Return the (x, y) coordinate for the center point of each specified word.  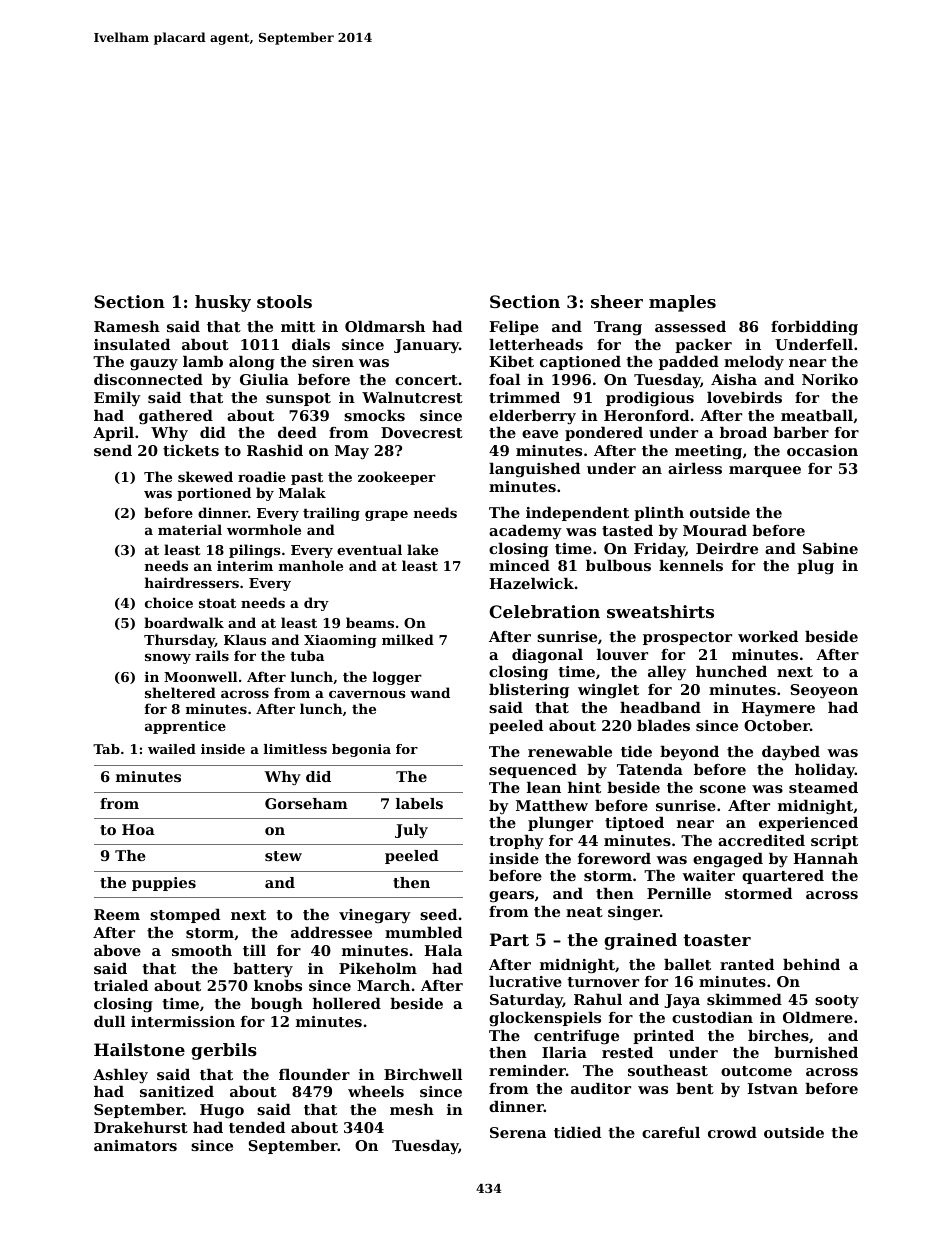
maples (682, 303)
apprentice (185, 727)
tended (257, 1127)
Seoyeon (824, 691)
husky (223, 303)
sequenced (533, 771)
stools (284, 301)
